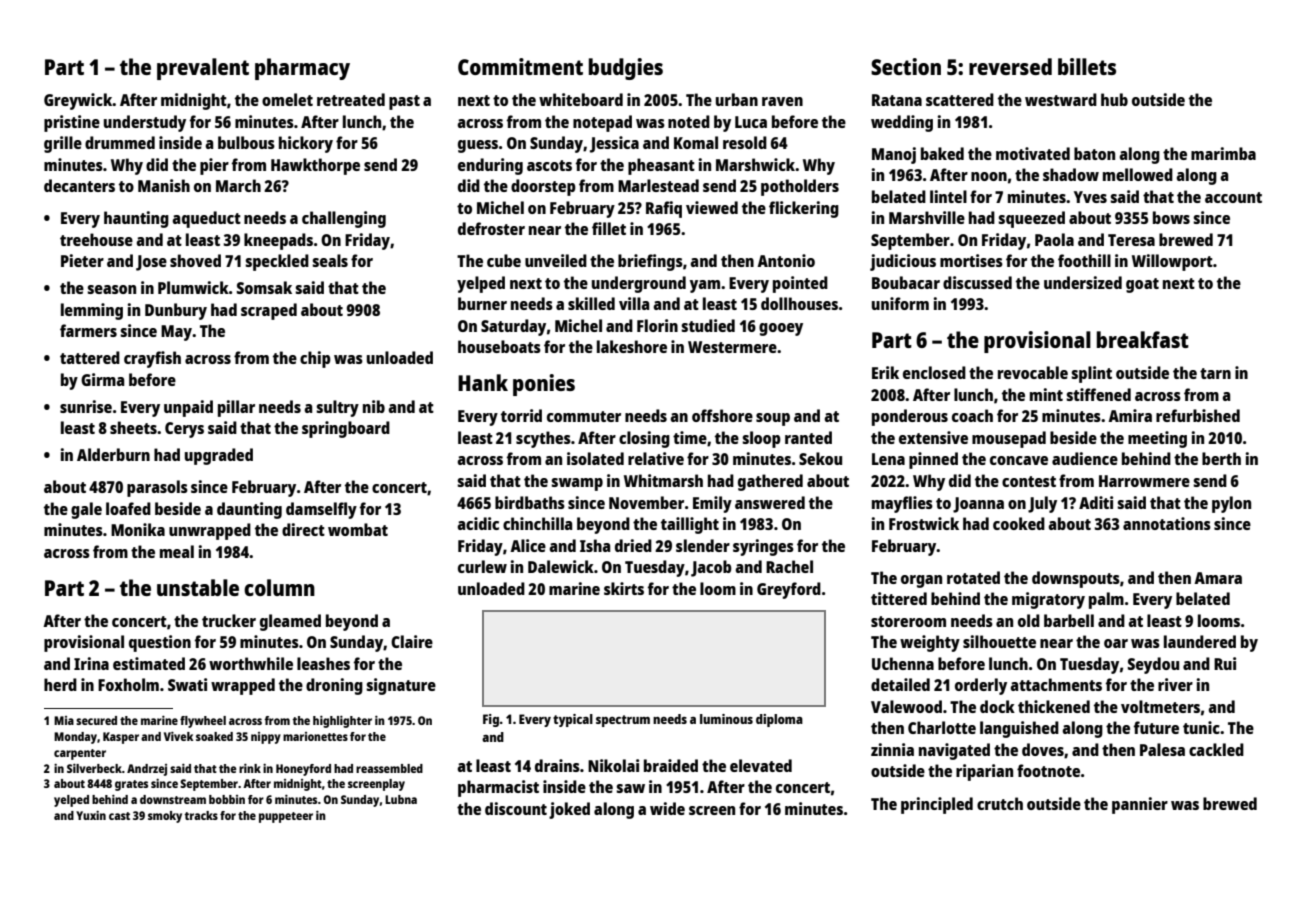  I want to click on gleamed, so click(290, 622).
